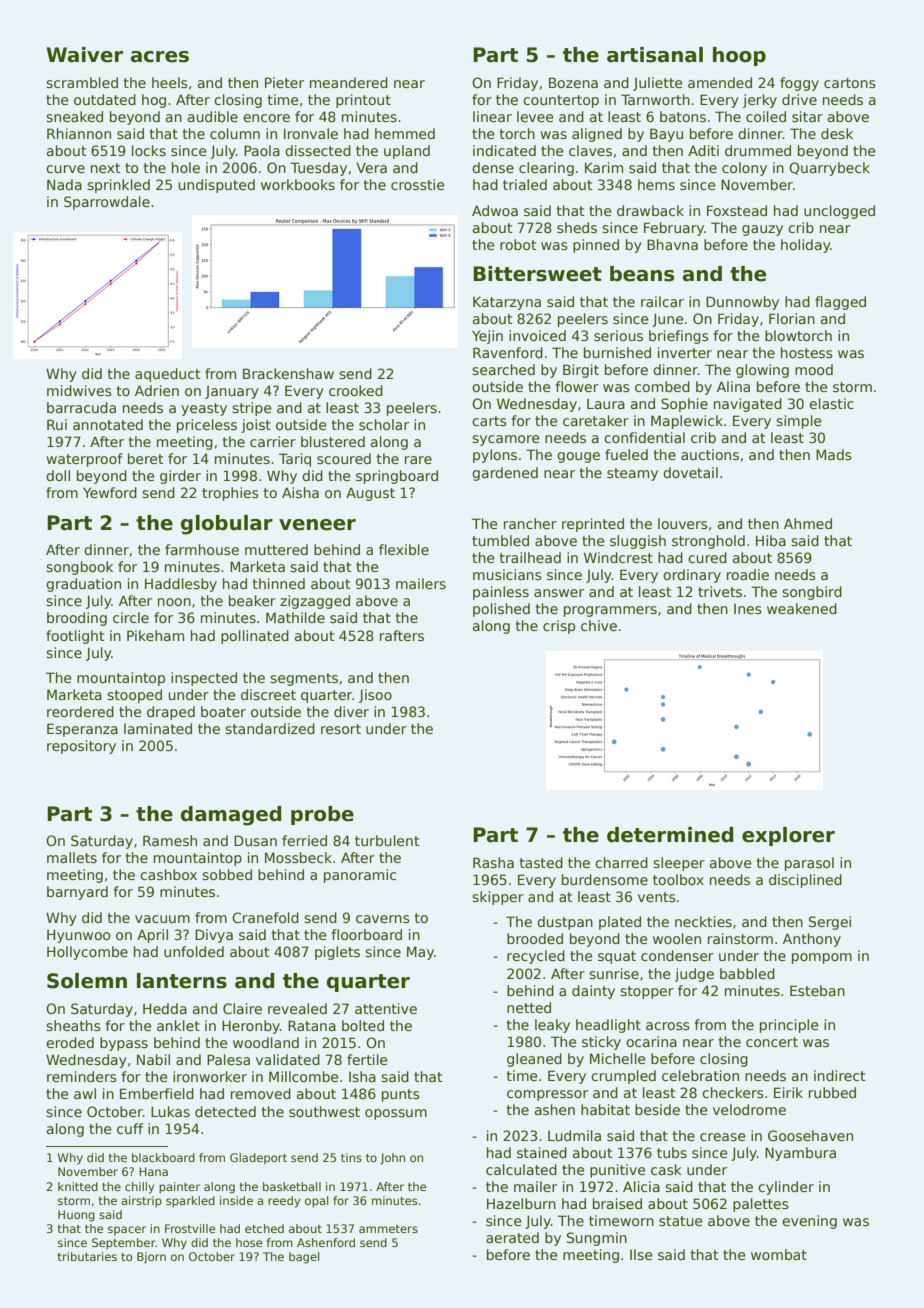 Image resolution: width=924 pixels, height=1308 pixels. Describe the element at coordinates (130, 1128) in the document. I see `cuff` at that location.
